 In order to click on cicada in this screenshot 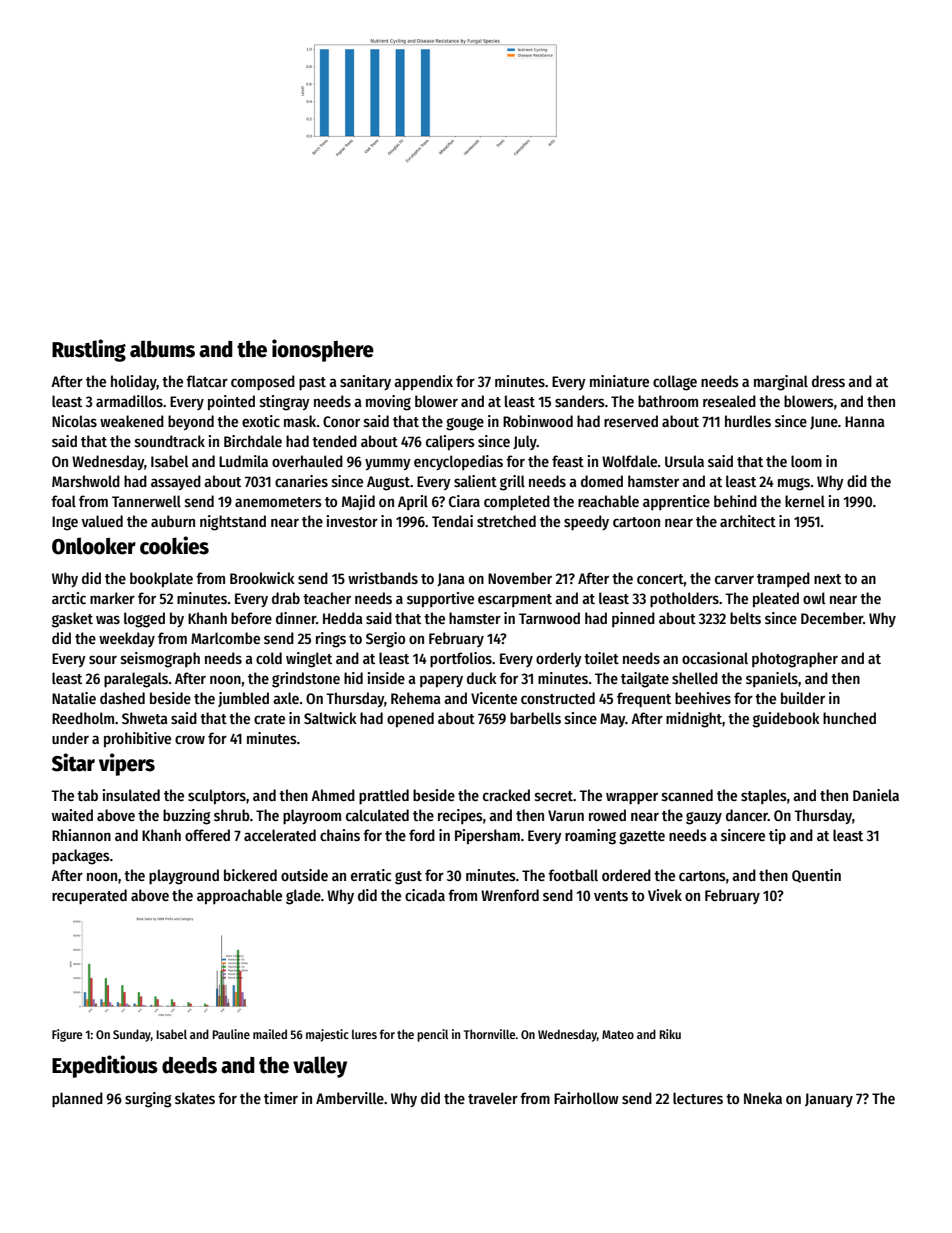, I will do `click(425, 895)`.
